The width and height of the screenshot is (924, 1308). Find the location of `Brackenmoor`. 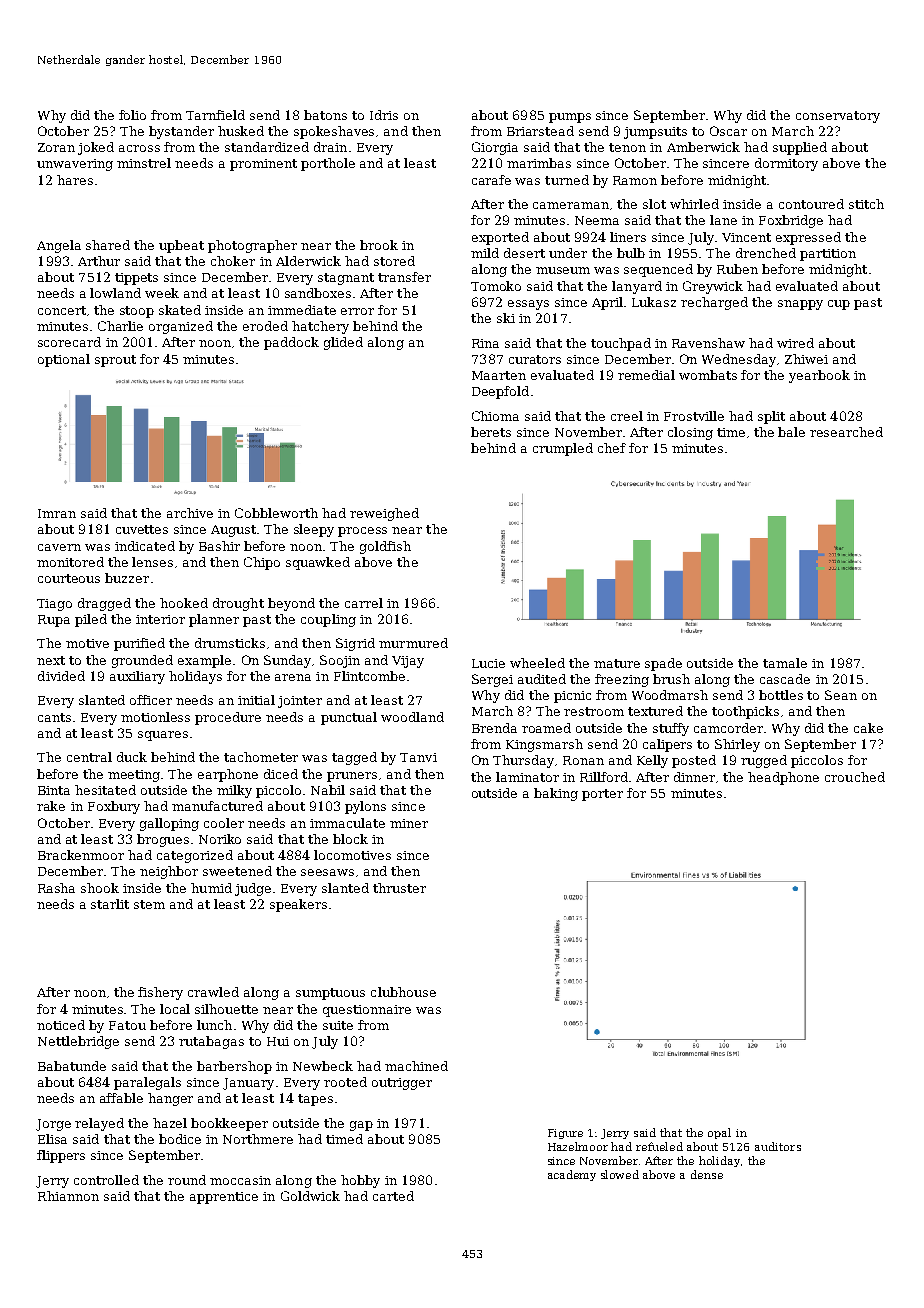

Brackenmoor is located at coordinates (81, 855).
